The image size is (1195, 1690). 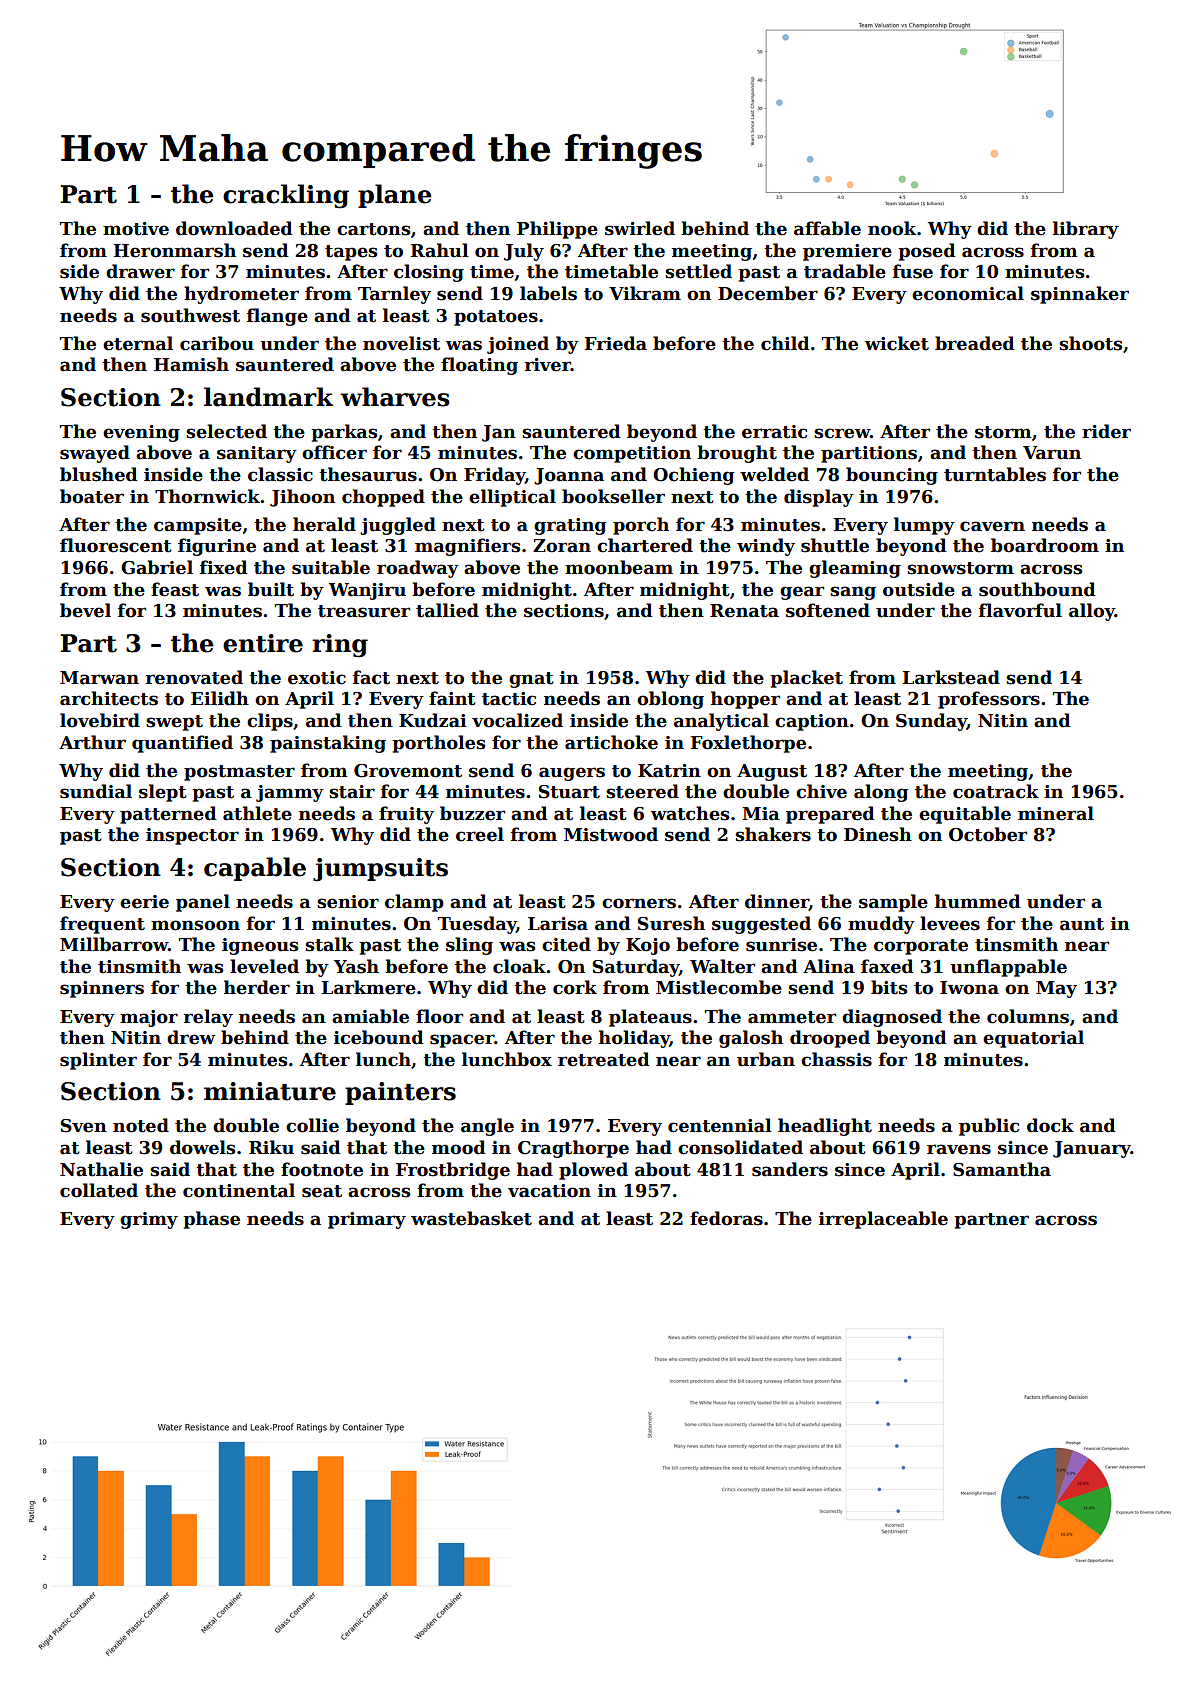 I want to click on phase, so click(x=211, y=1220).
